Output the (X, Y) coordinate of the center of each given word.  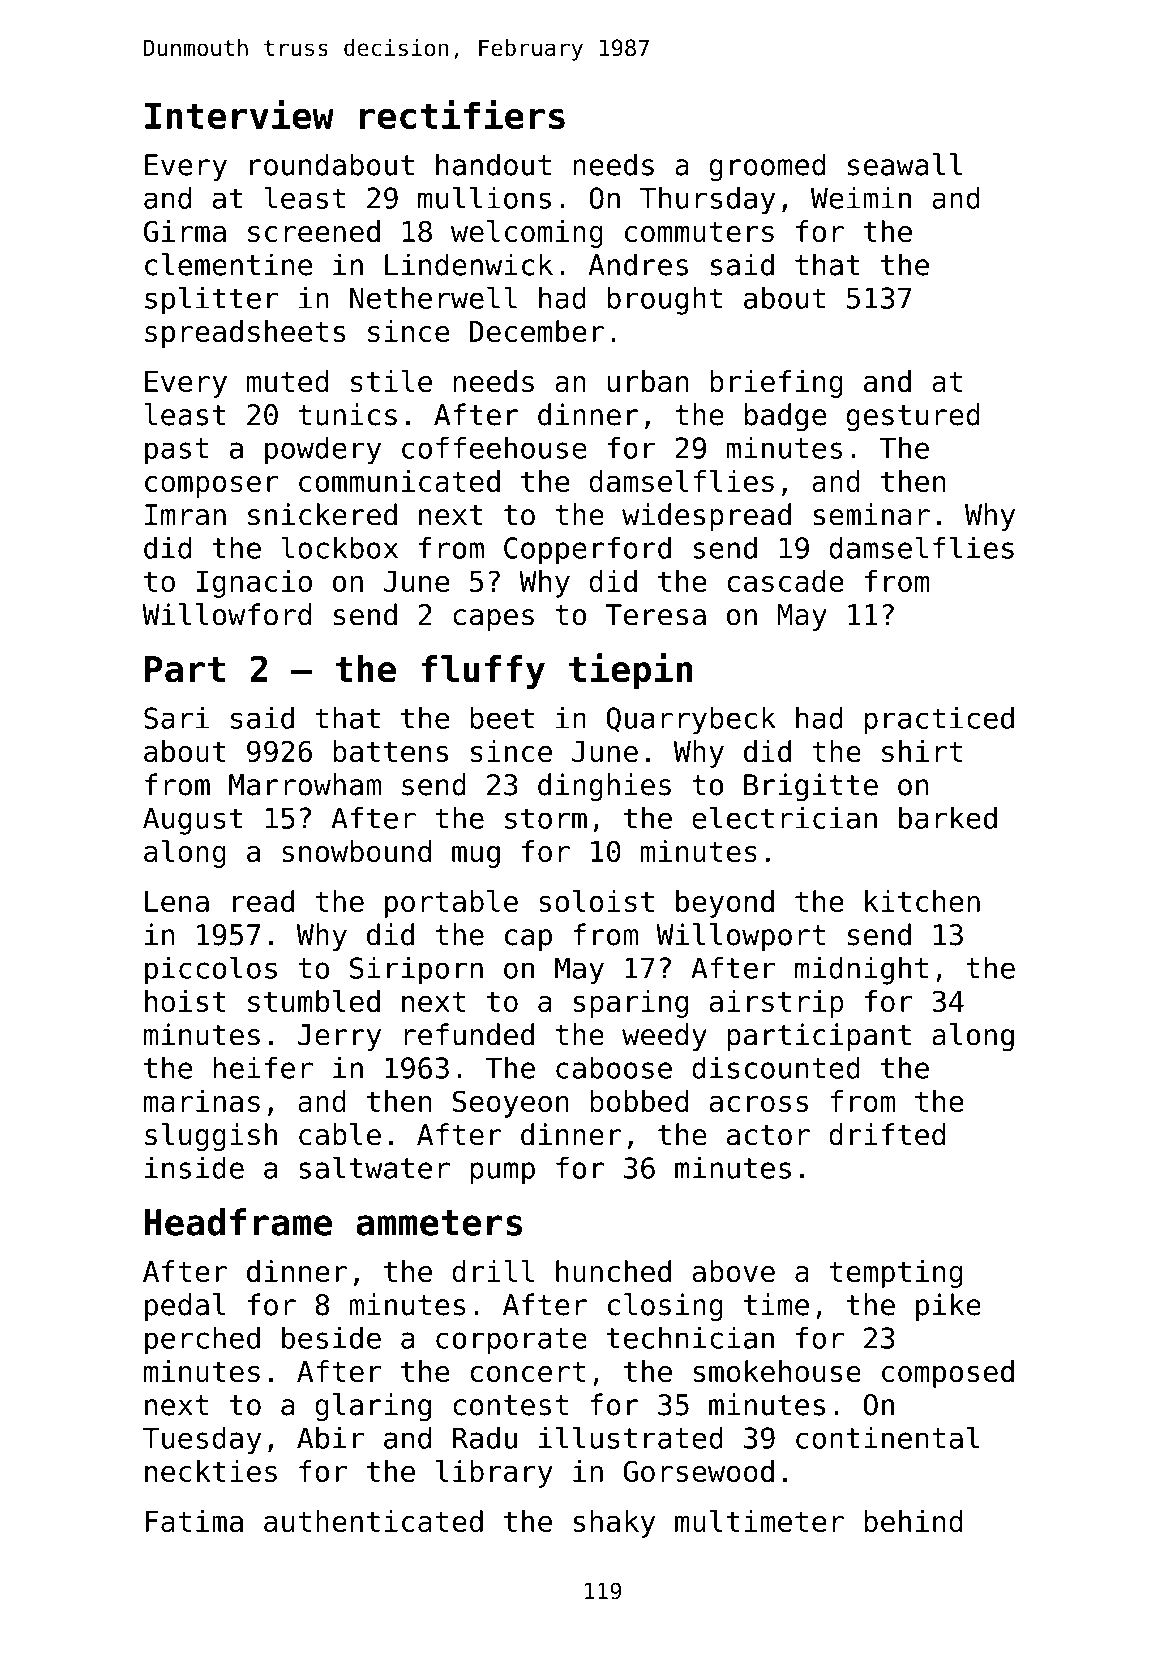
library (494, 1474)
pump (502, 1173)
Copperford (587, 550)
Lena (177, 901)
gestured (913, 417)
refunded (469, 1034)
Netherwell (433, 297)
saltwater (374, 1167)
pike (948, 1307)
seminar (871, 514)
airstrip (777, 1004)
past (176, 451)
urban (648, 381)
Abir (330, 1438)
